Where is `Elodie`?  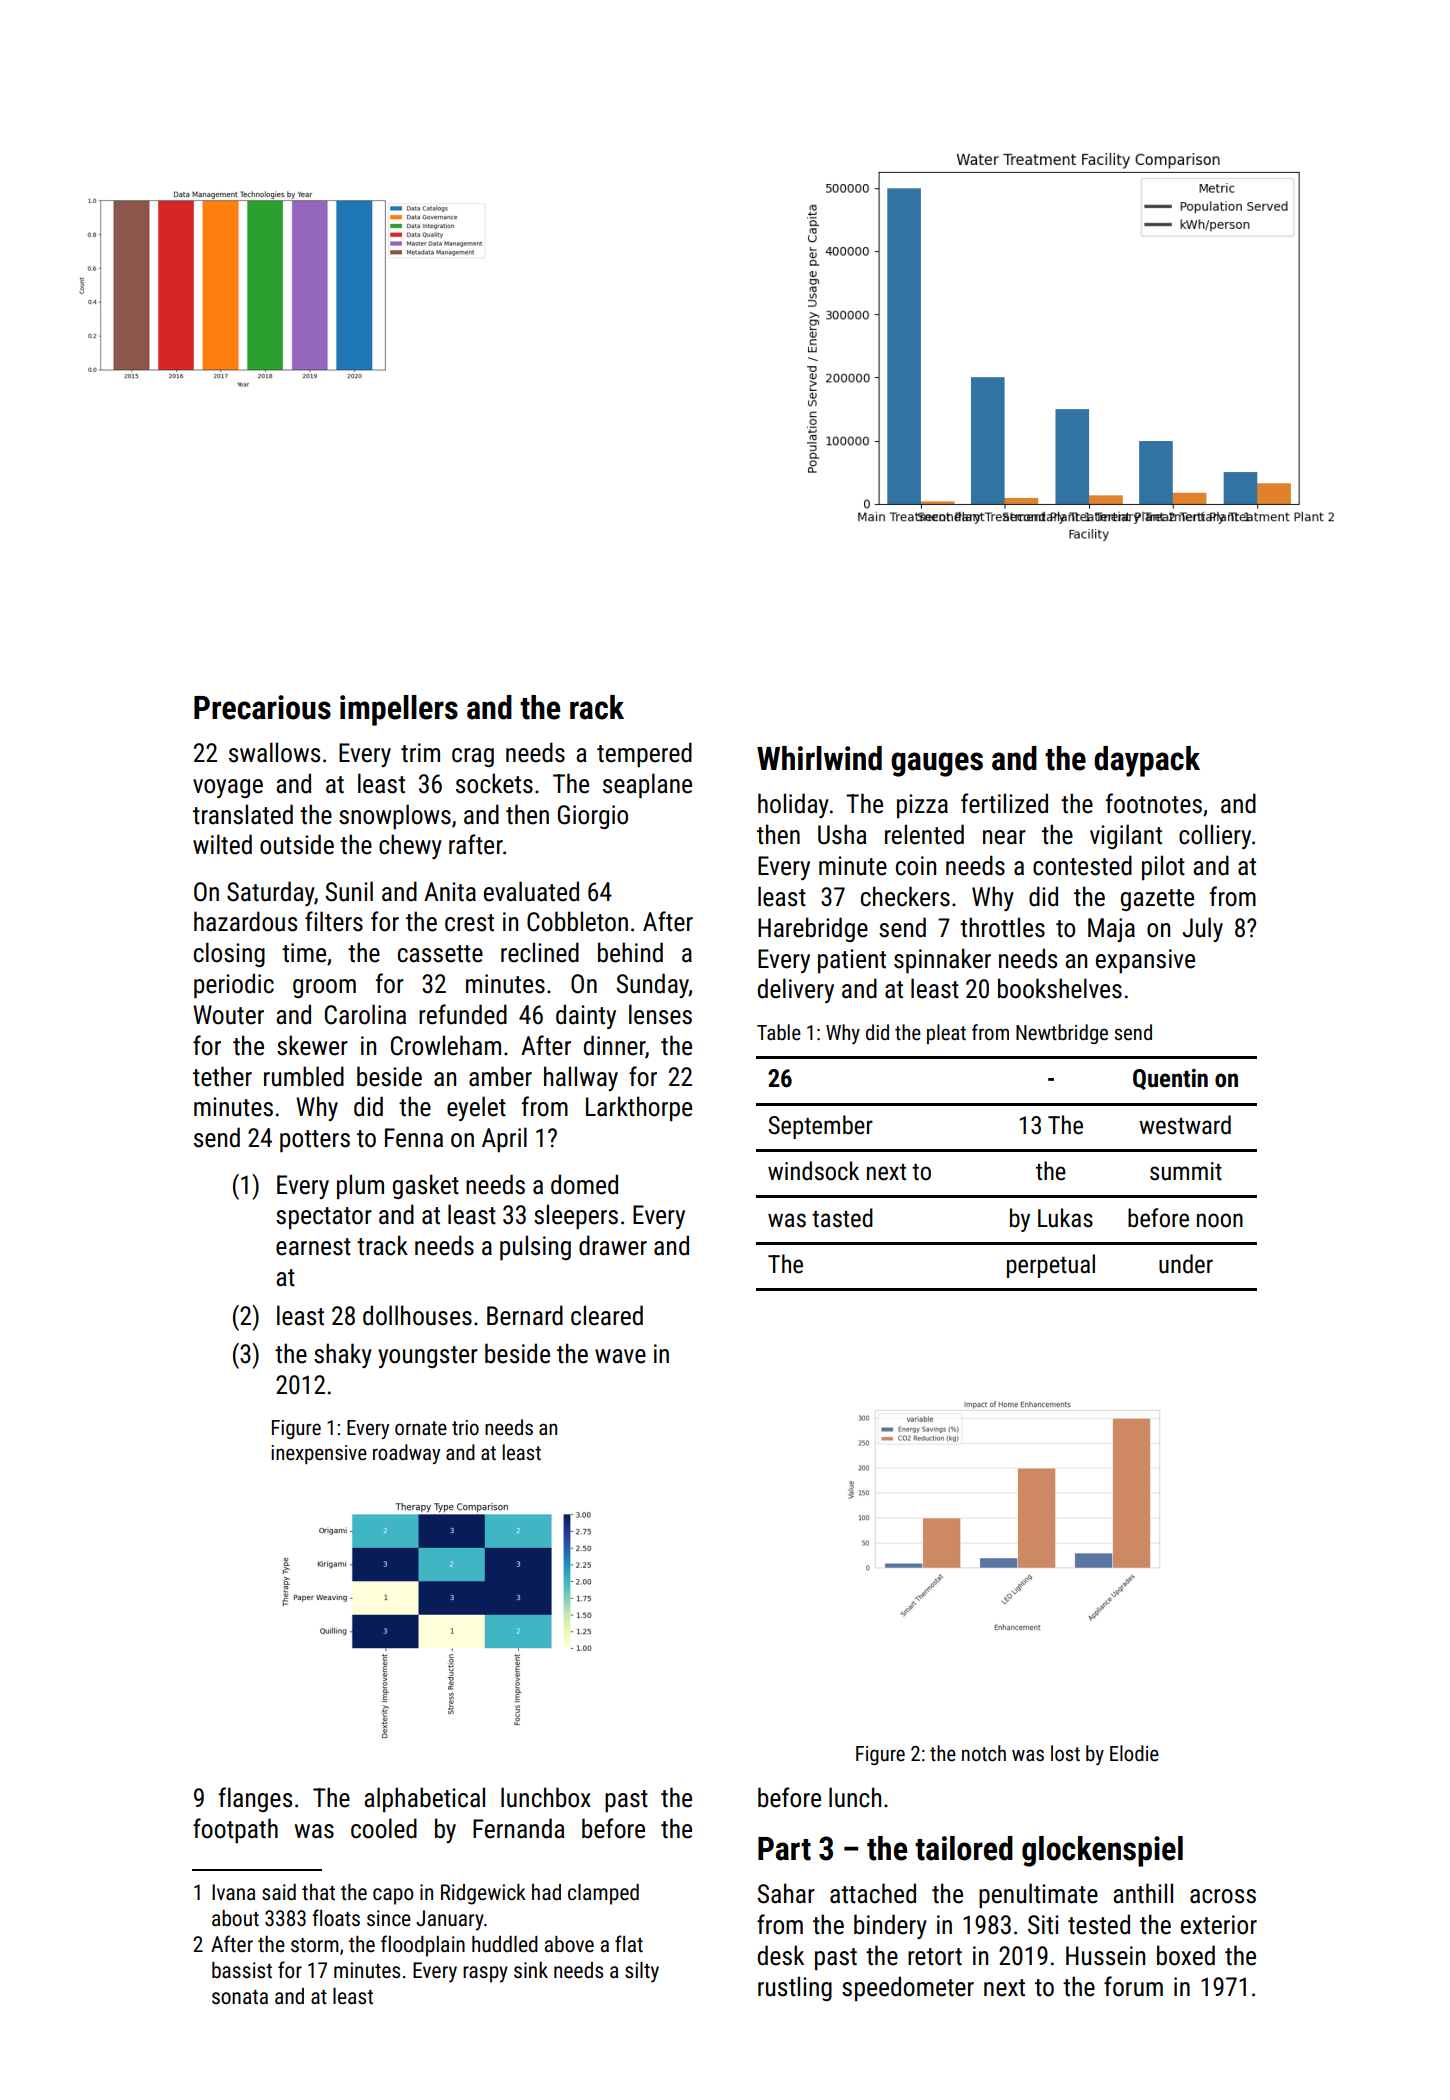
Elodie is located at coordinates (1134, 1753).
